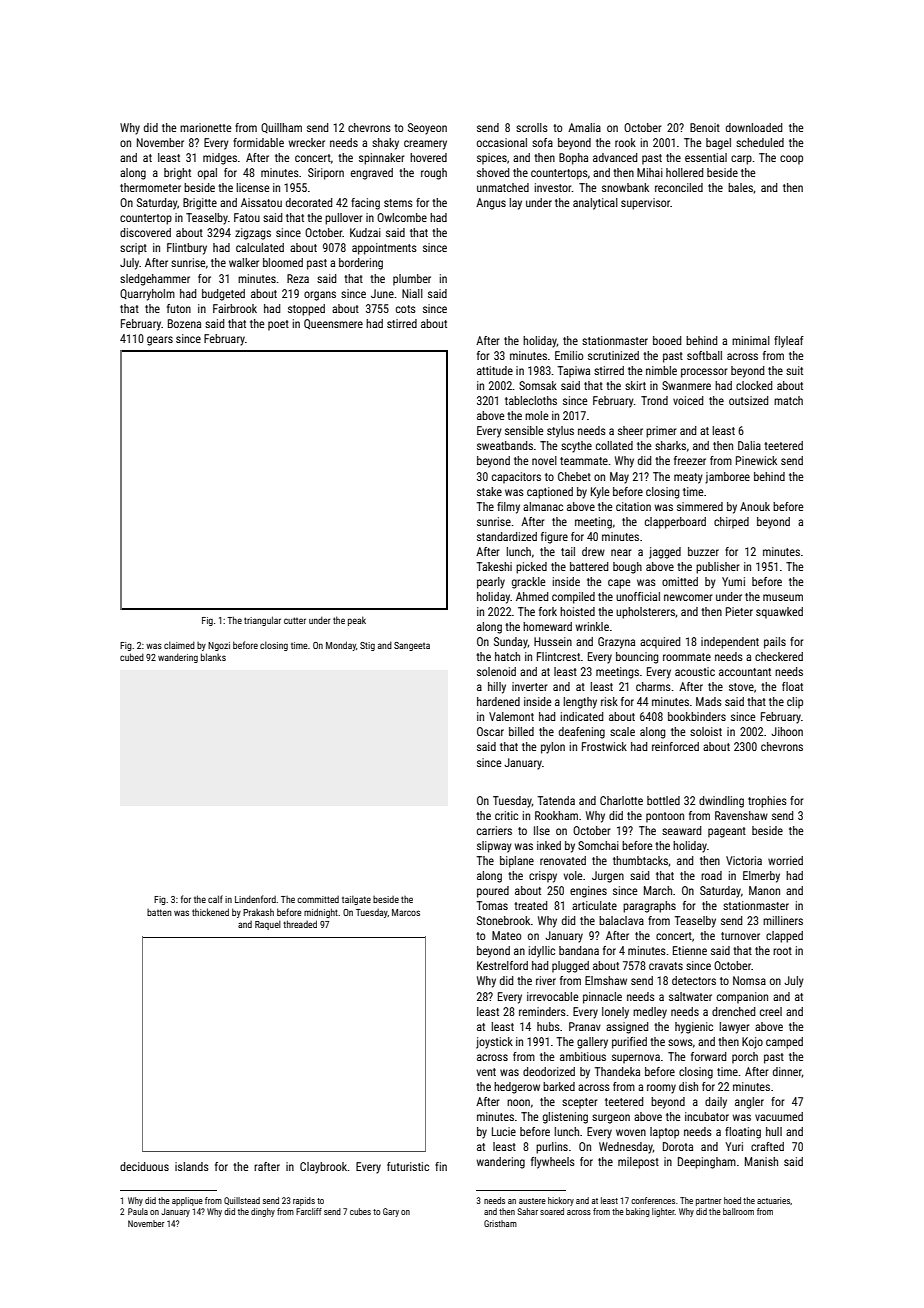  Describe the element at coordinates (558, 656) in the screenshot. I see `Flintcrest` at that location.
